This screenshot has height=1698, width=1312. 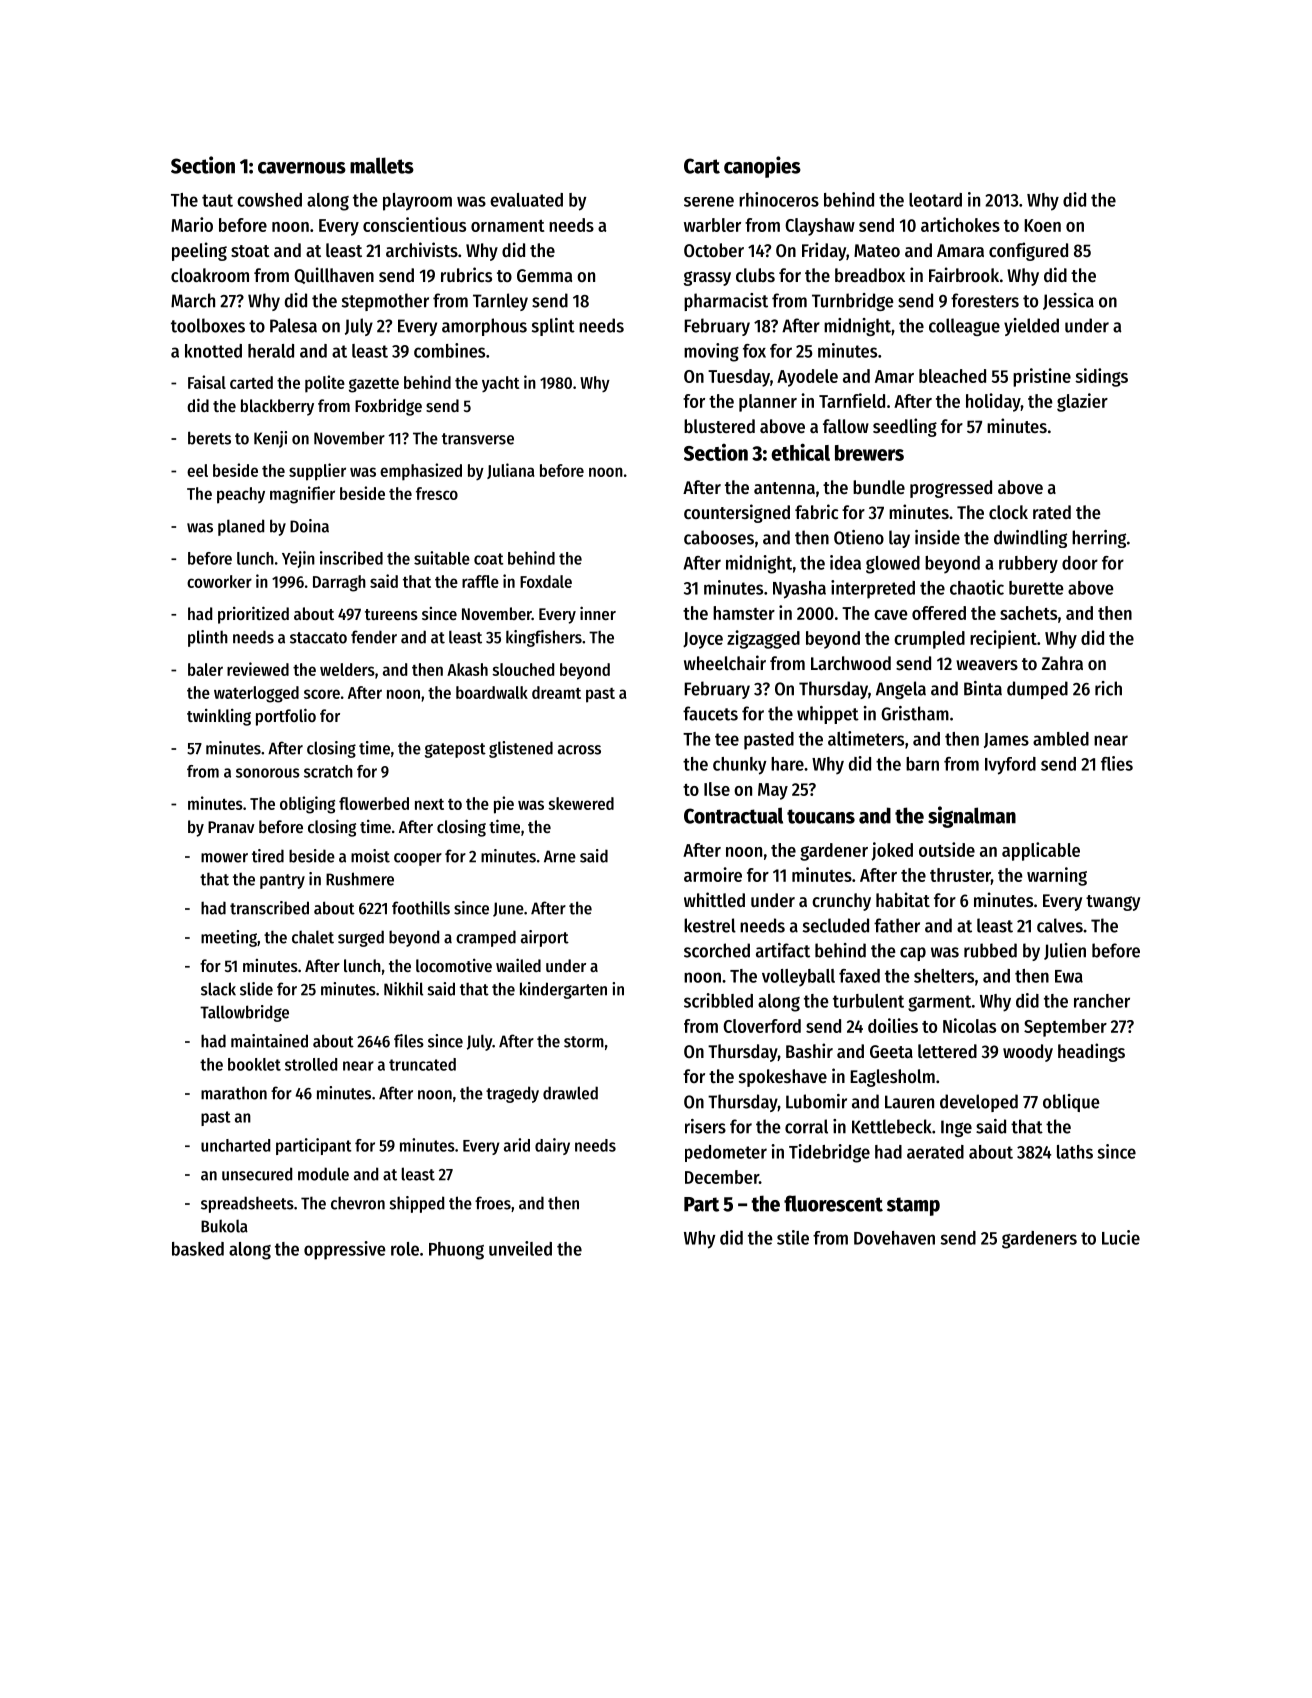 I want to click on bleached, so click(x=952, y=376).
